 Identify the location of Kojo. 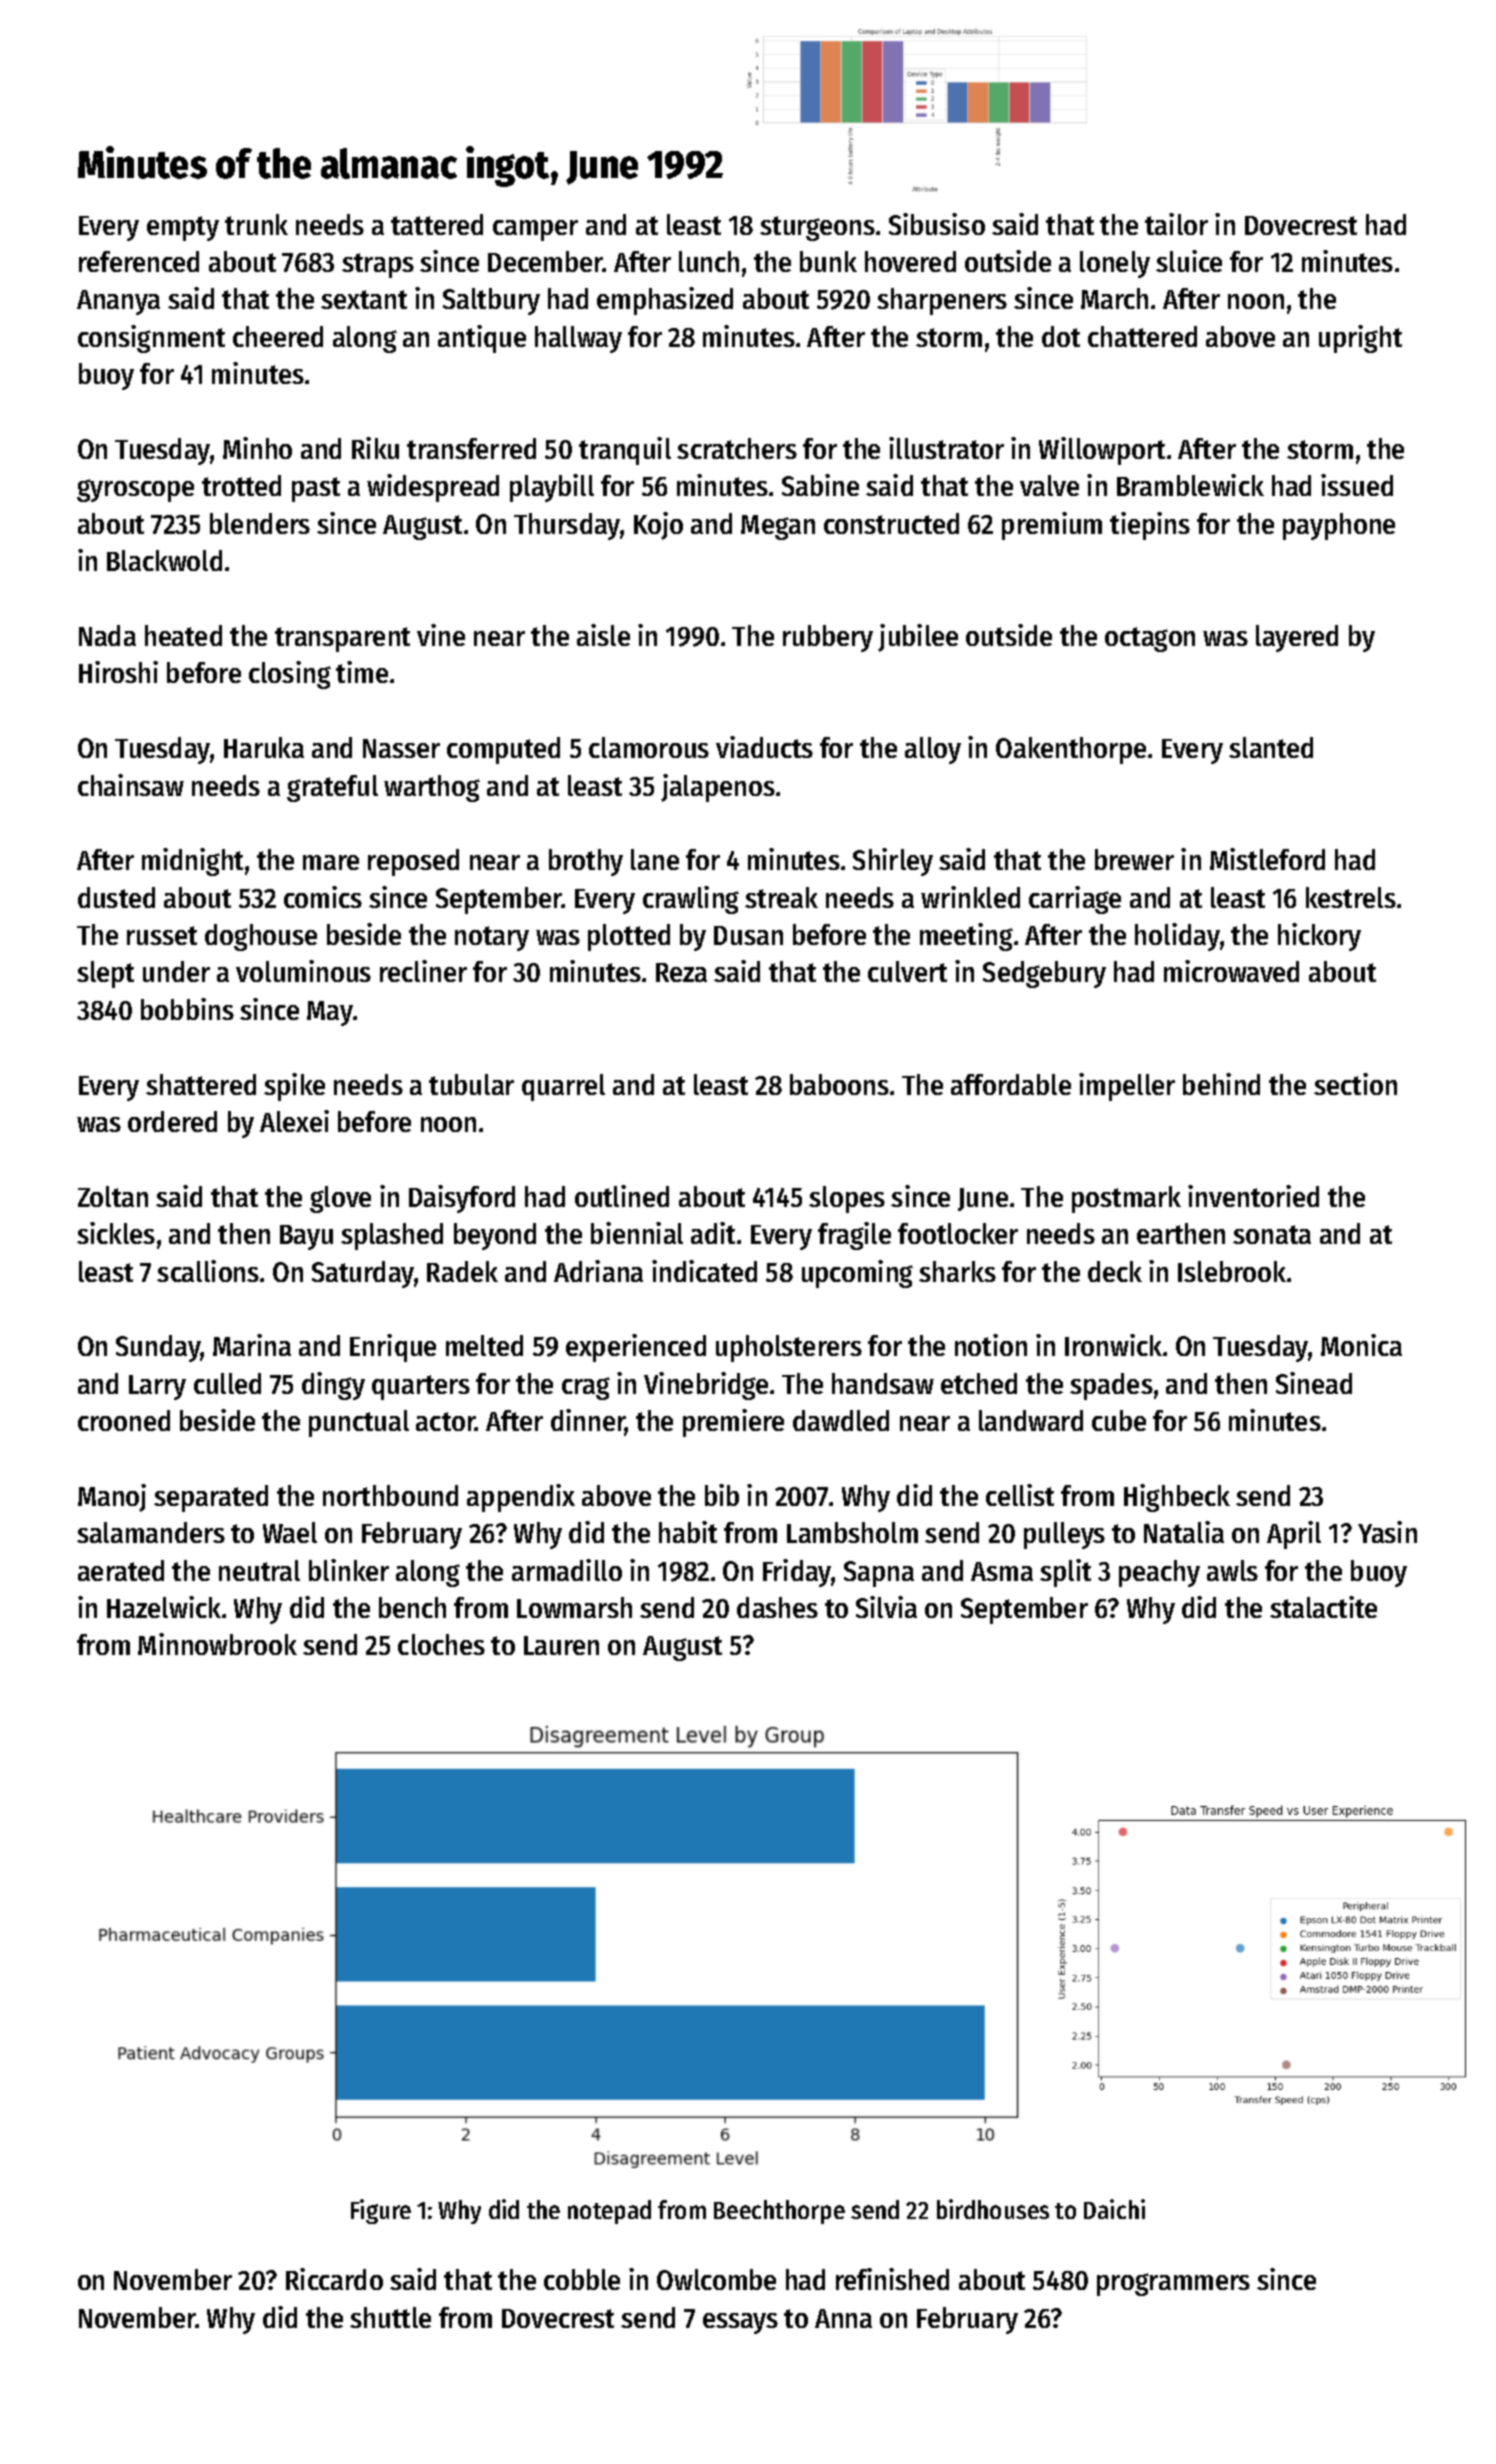
(658, 526).
